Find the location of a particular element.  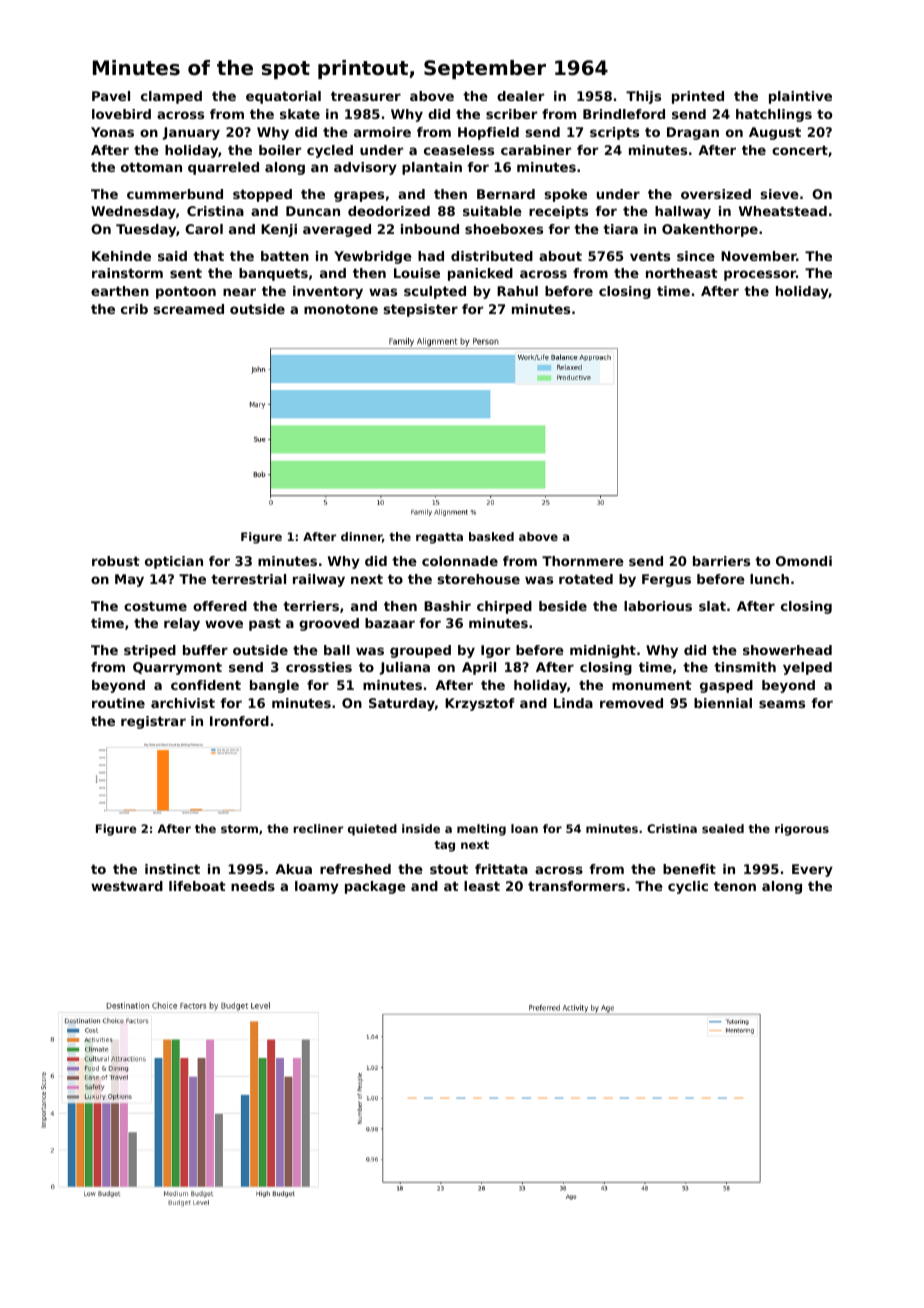

Rahul is located at coordinates (517, 291).
